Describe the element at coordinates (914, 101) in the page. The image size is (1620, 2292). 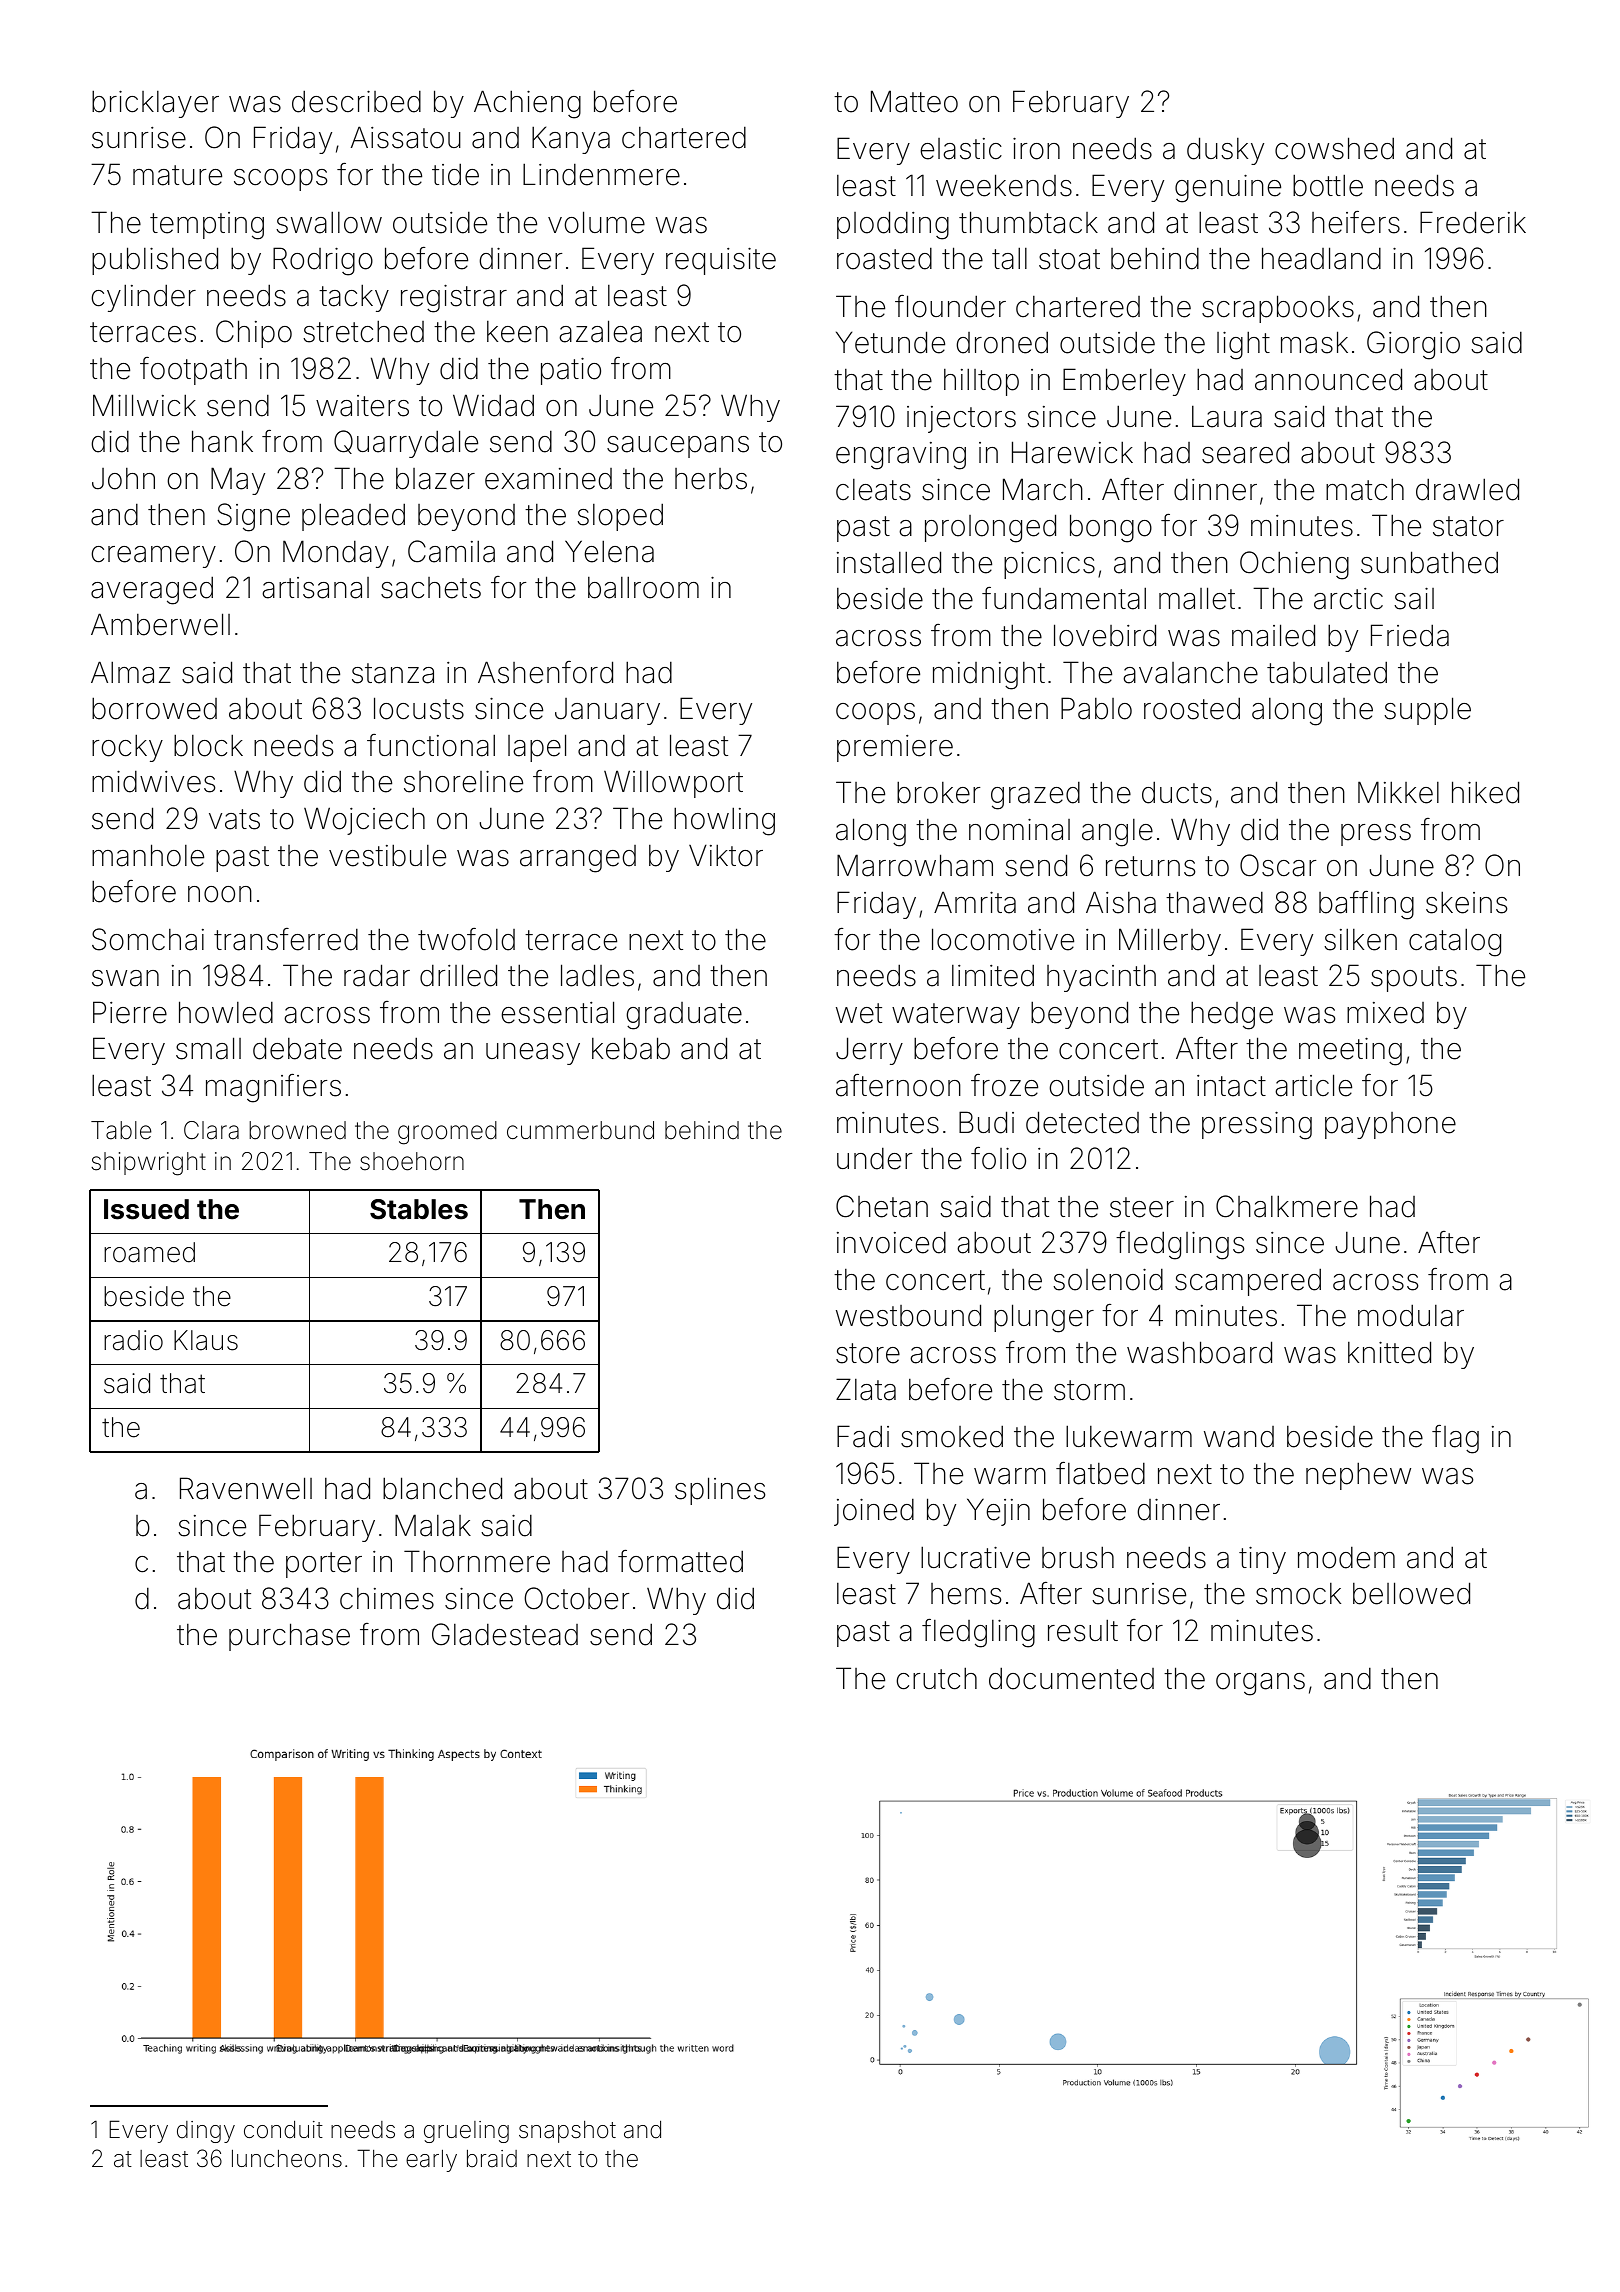
I see `Matteo` at that location.
